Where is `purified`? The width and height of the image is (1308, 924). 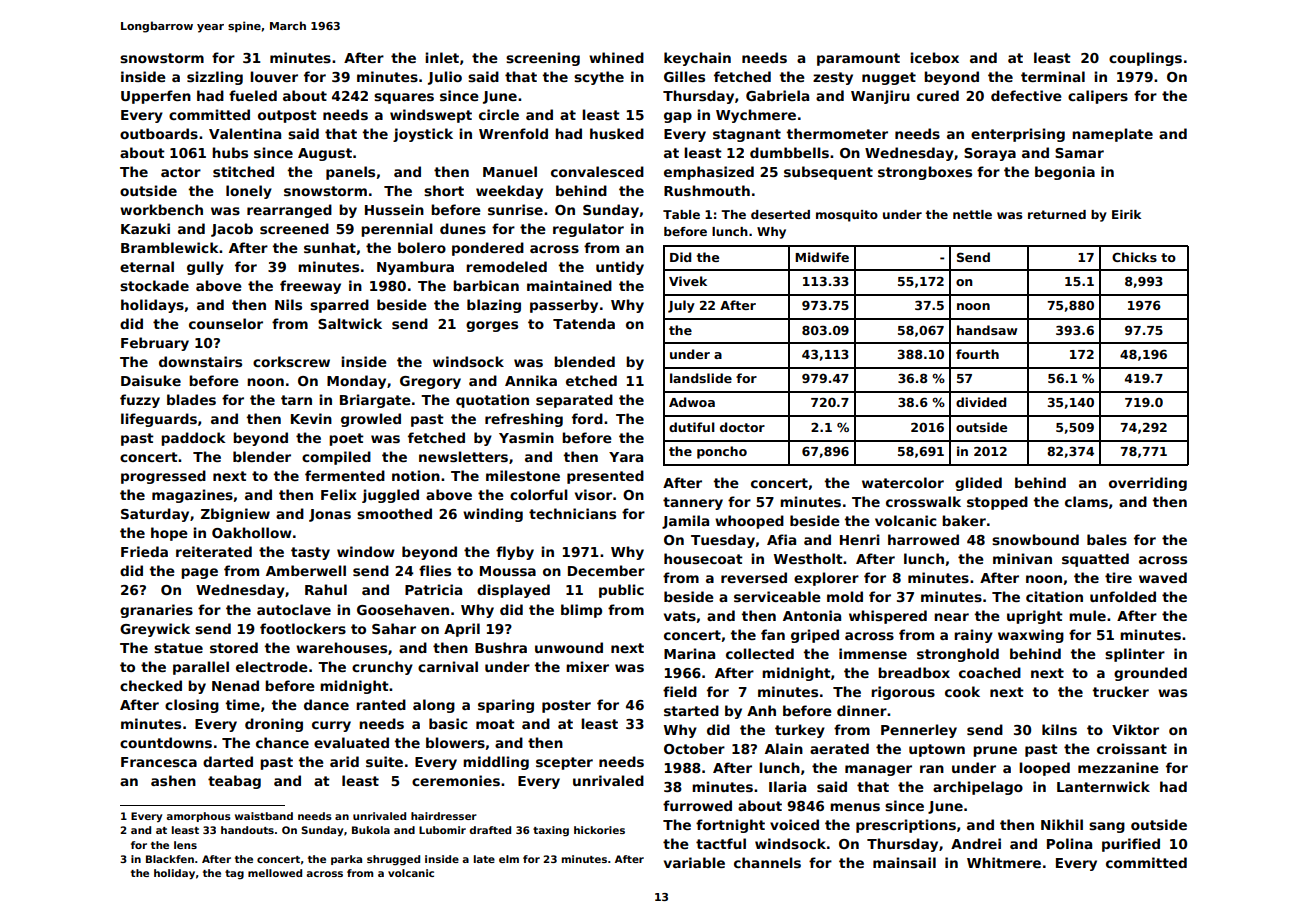 purified is located at coordinates (1131, 845).
